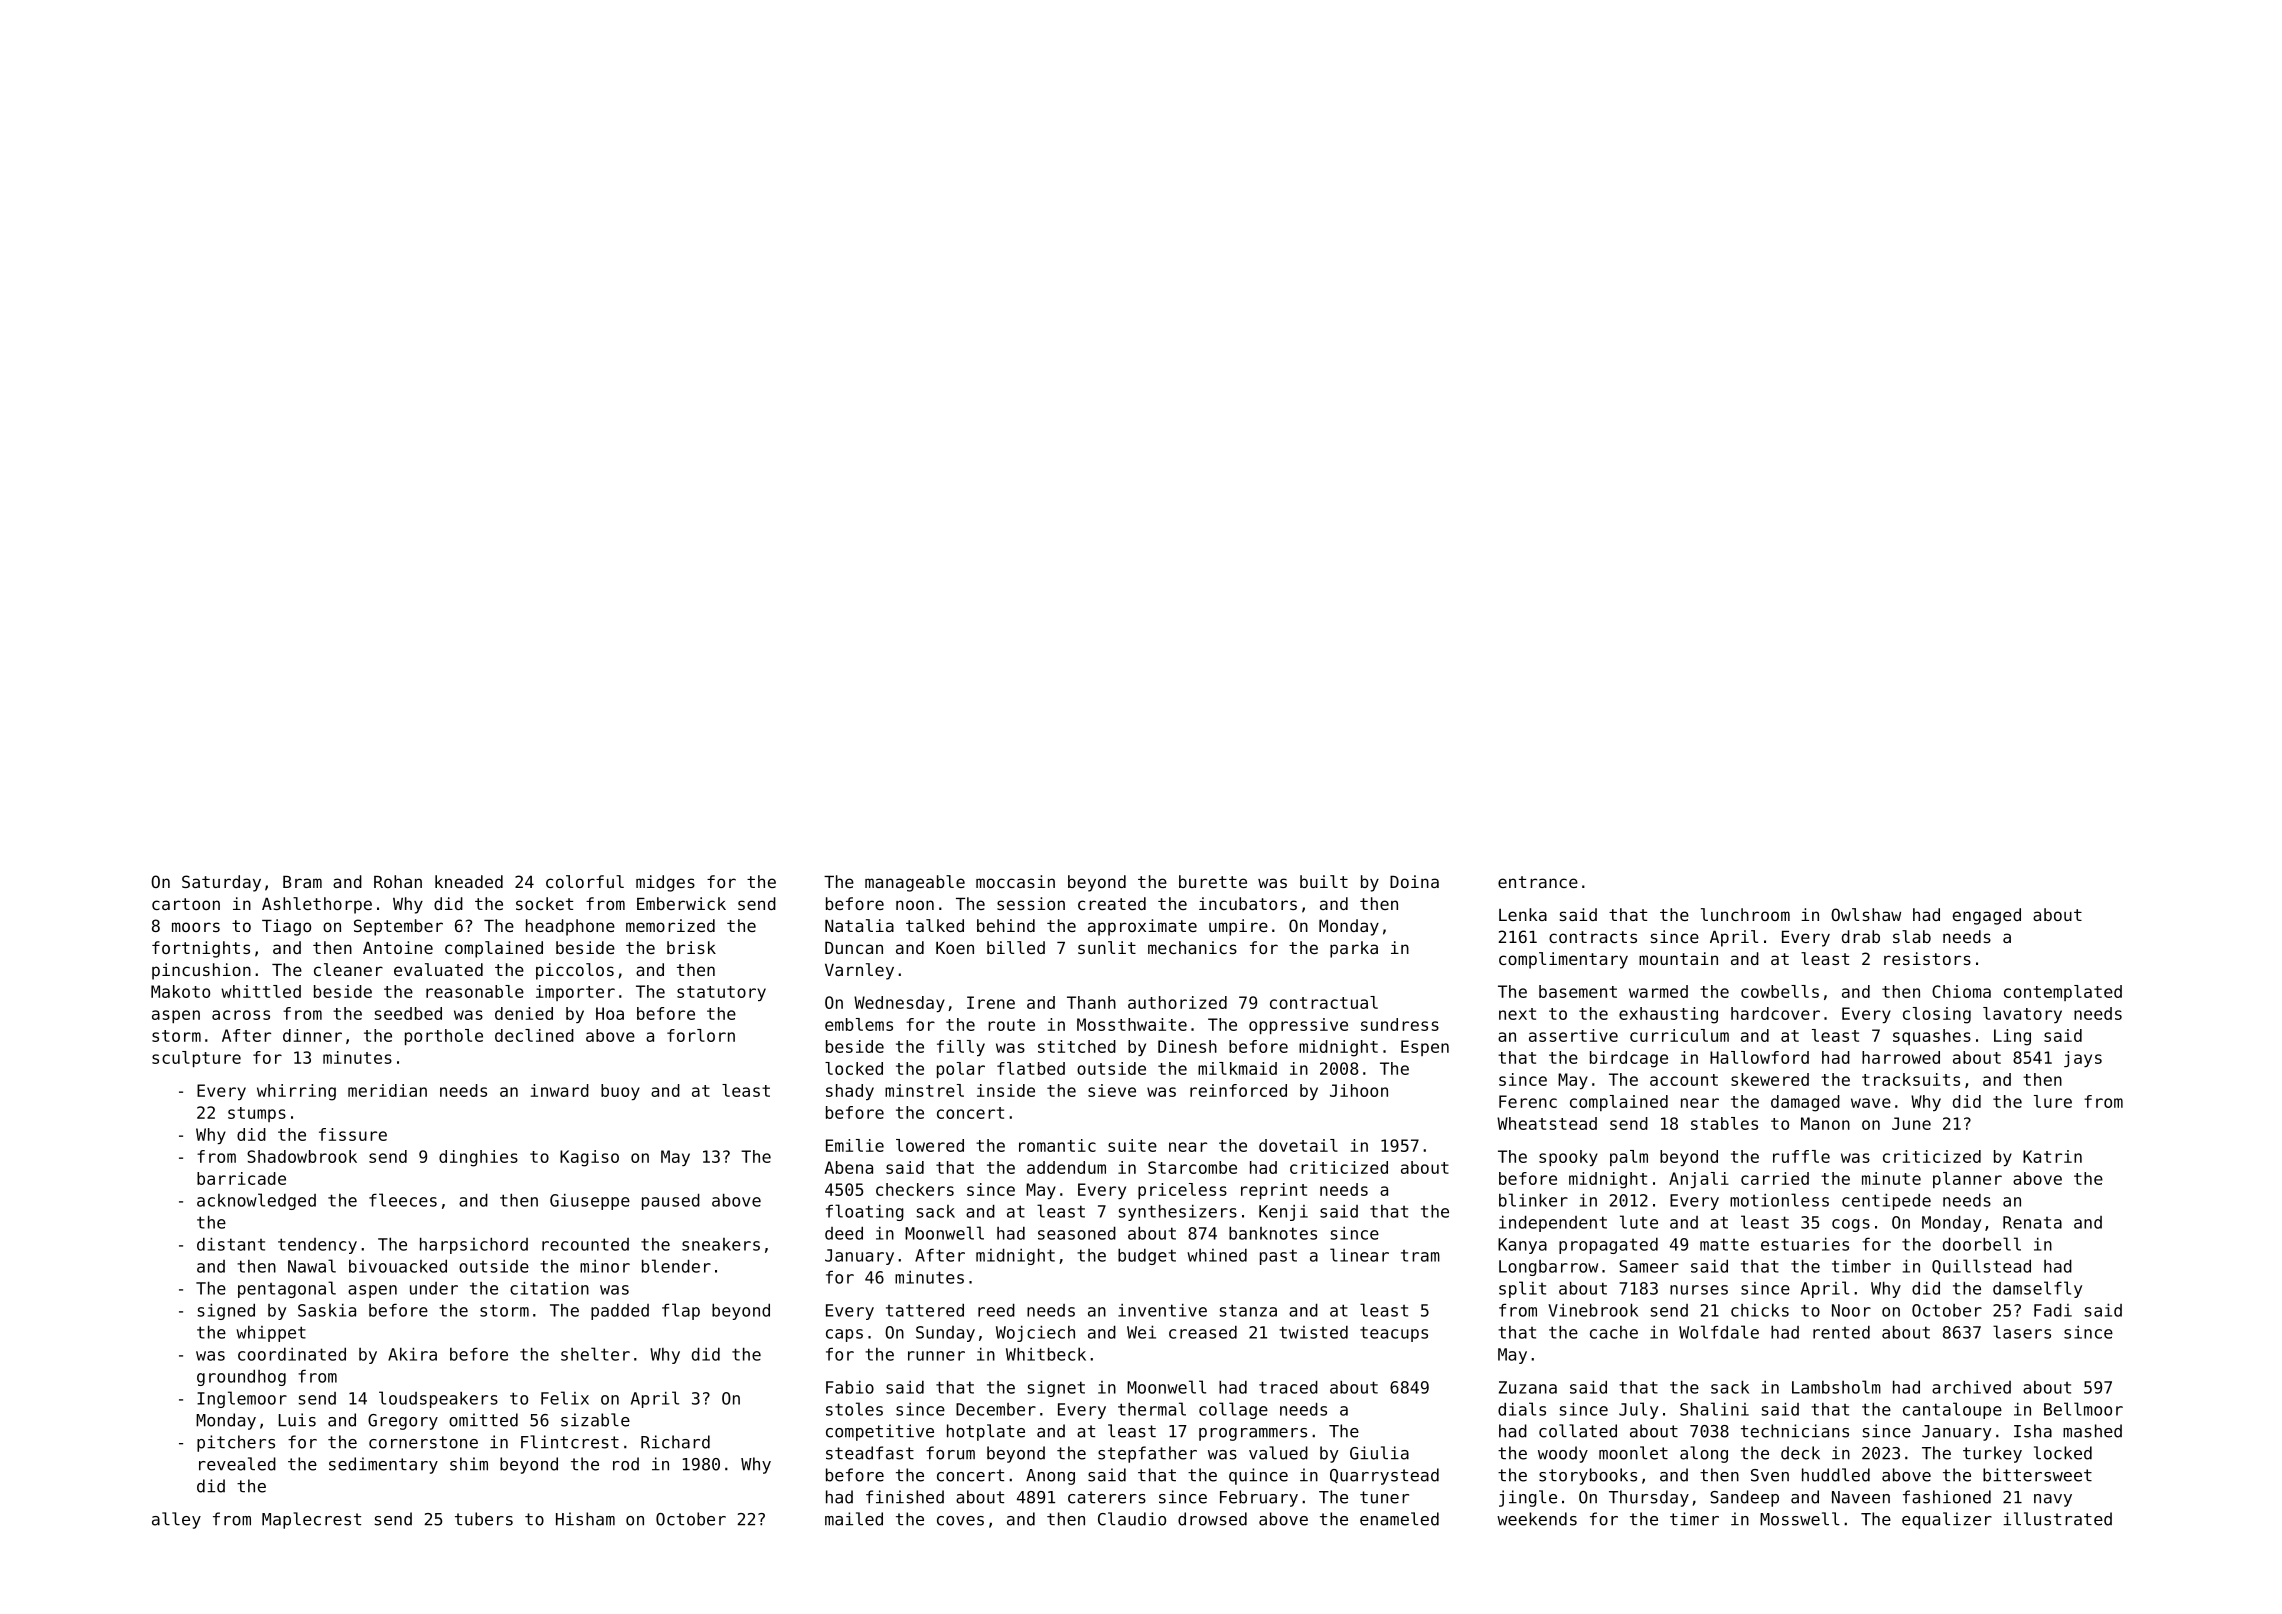 This screenshot has height=1614, width=2282. Describe the element at coordinates (1982, 1244) in the screenshot. I see `doorbell` at that location.
